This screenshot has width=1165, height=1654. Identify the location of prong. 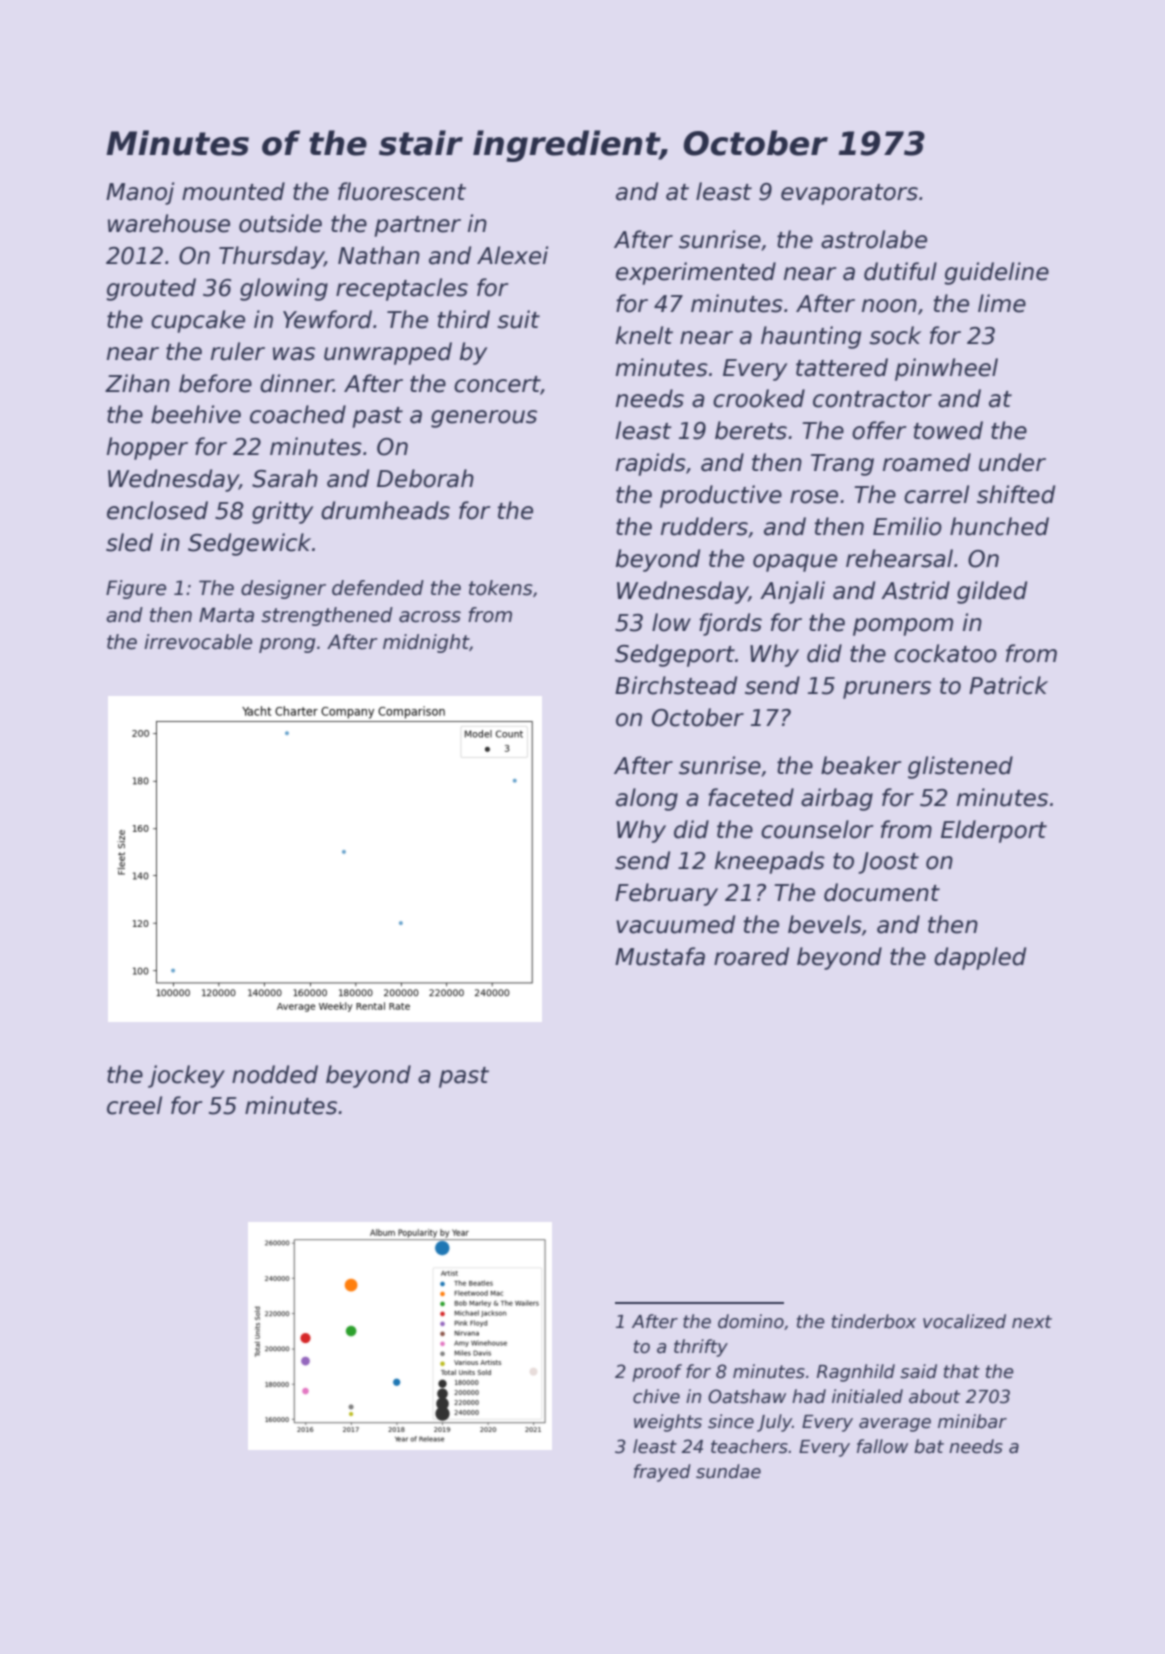
(287, 645).
